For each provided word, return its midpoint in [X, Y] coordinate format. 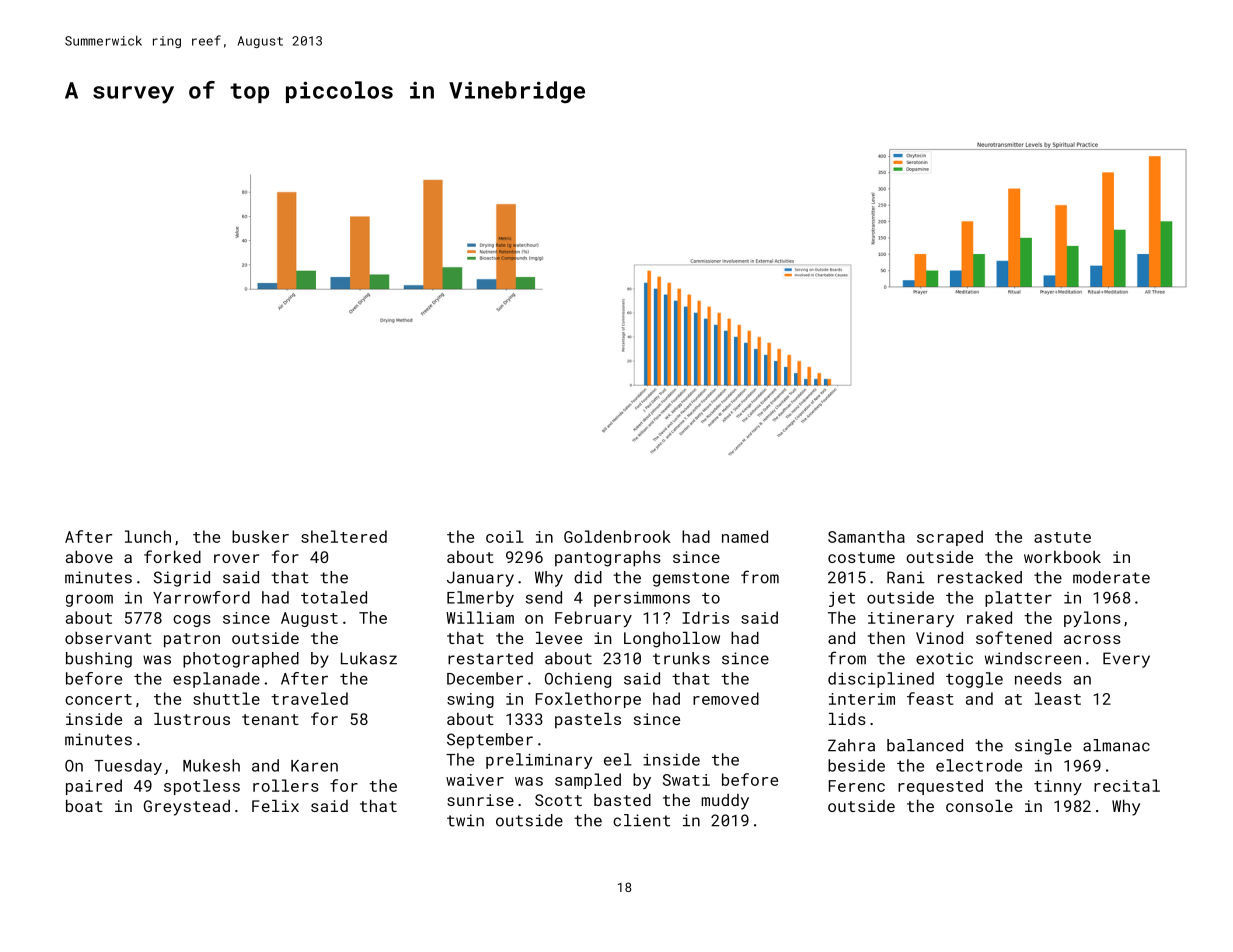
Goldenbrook [617, 536]
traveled [309, 698]
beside [856, 765]
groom [89, 600]
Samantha [866, 536]
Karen [314, 766]
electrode [979, 765]
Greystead [187, 808]
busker [260, 536]
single [1043, 747]
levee [559, 638]
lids [847, 719]
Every [1126, 660]
